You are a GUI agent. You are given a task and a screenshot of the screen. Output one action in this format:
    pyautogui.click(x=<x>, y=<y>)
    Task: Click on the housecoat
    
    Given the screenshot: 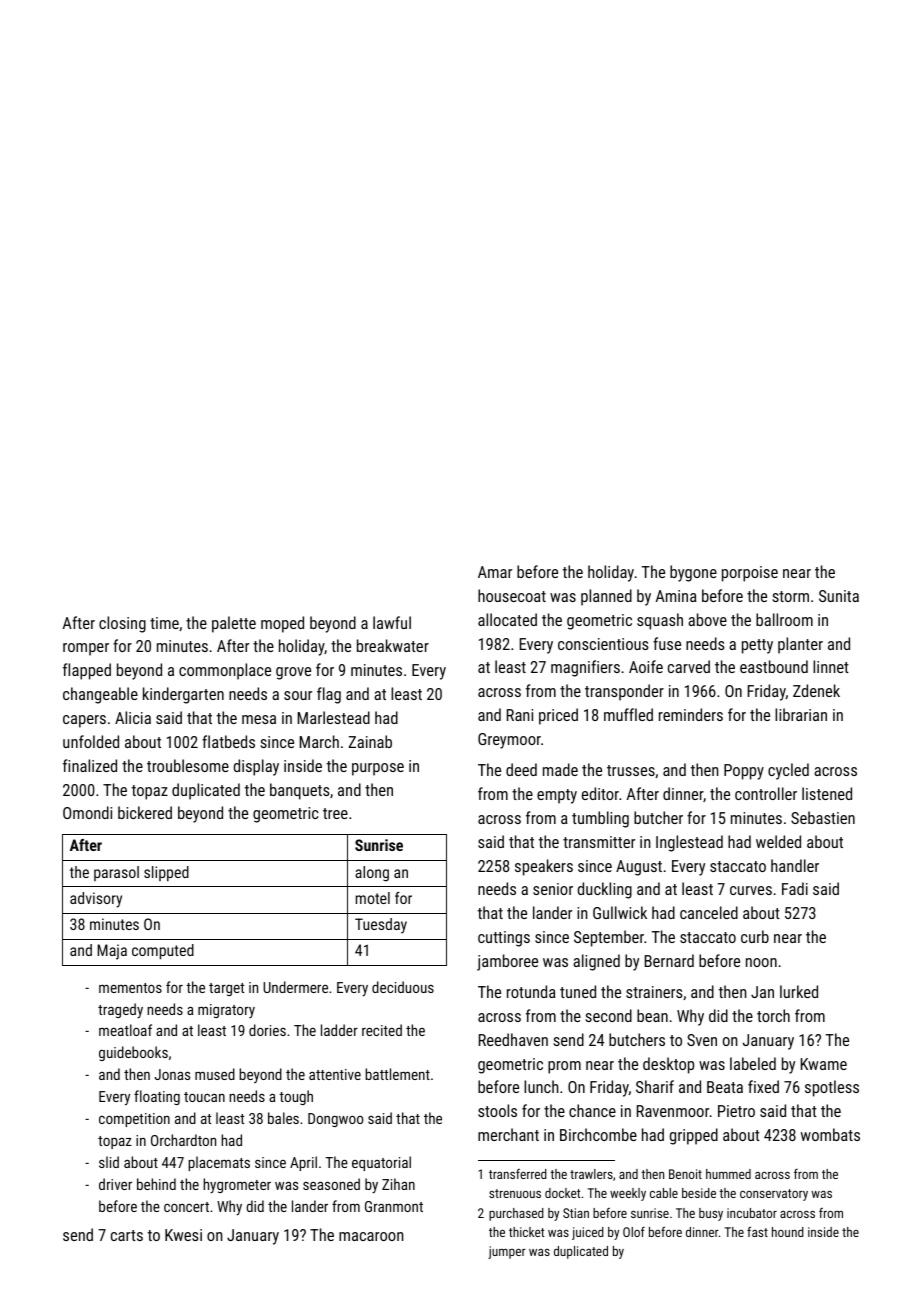 What is the action you would take?
    pyautogui.click(x=512, y=595)
